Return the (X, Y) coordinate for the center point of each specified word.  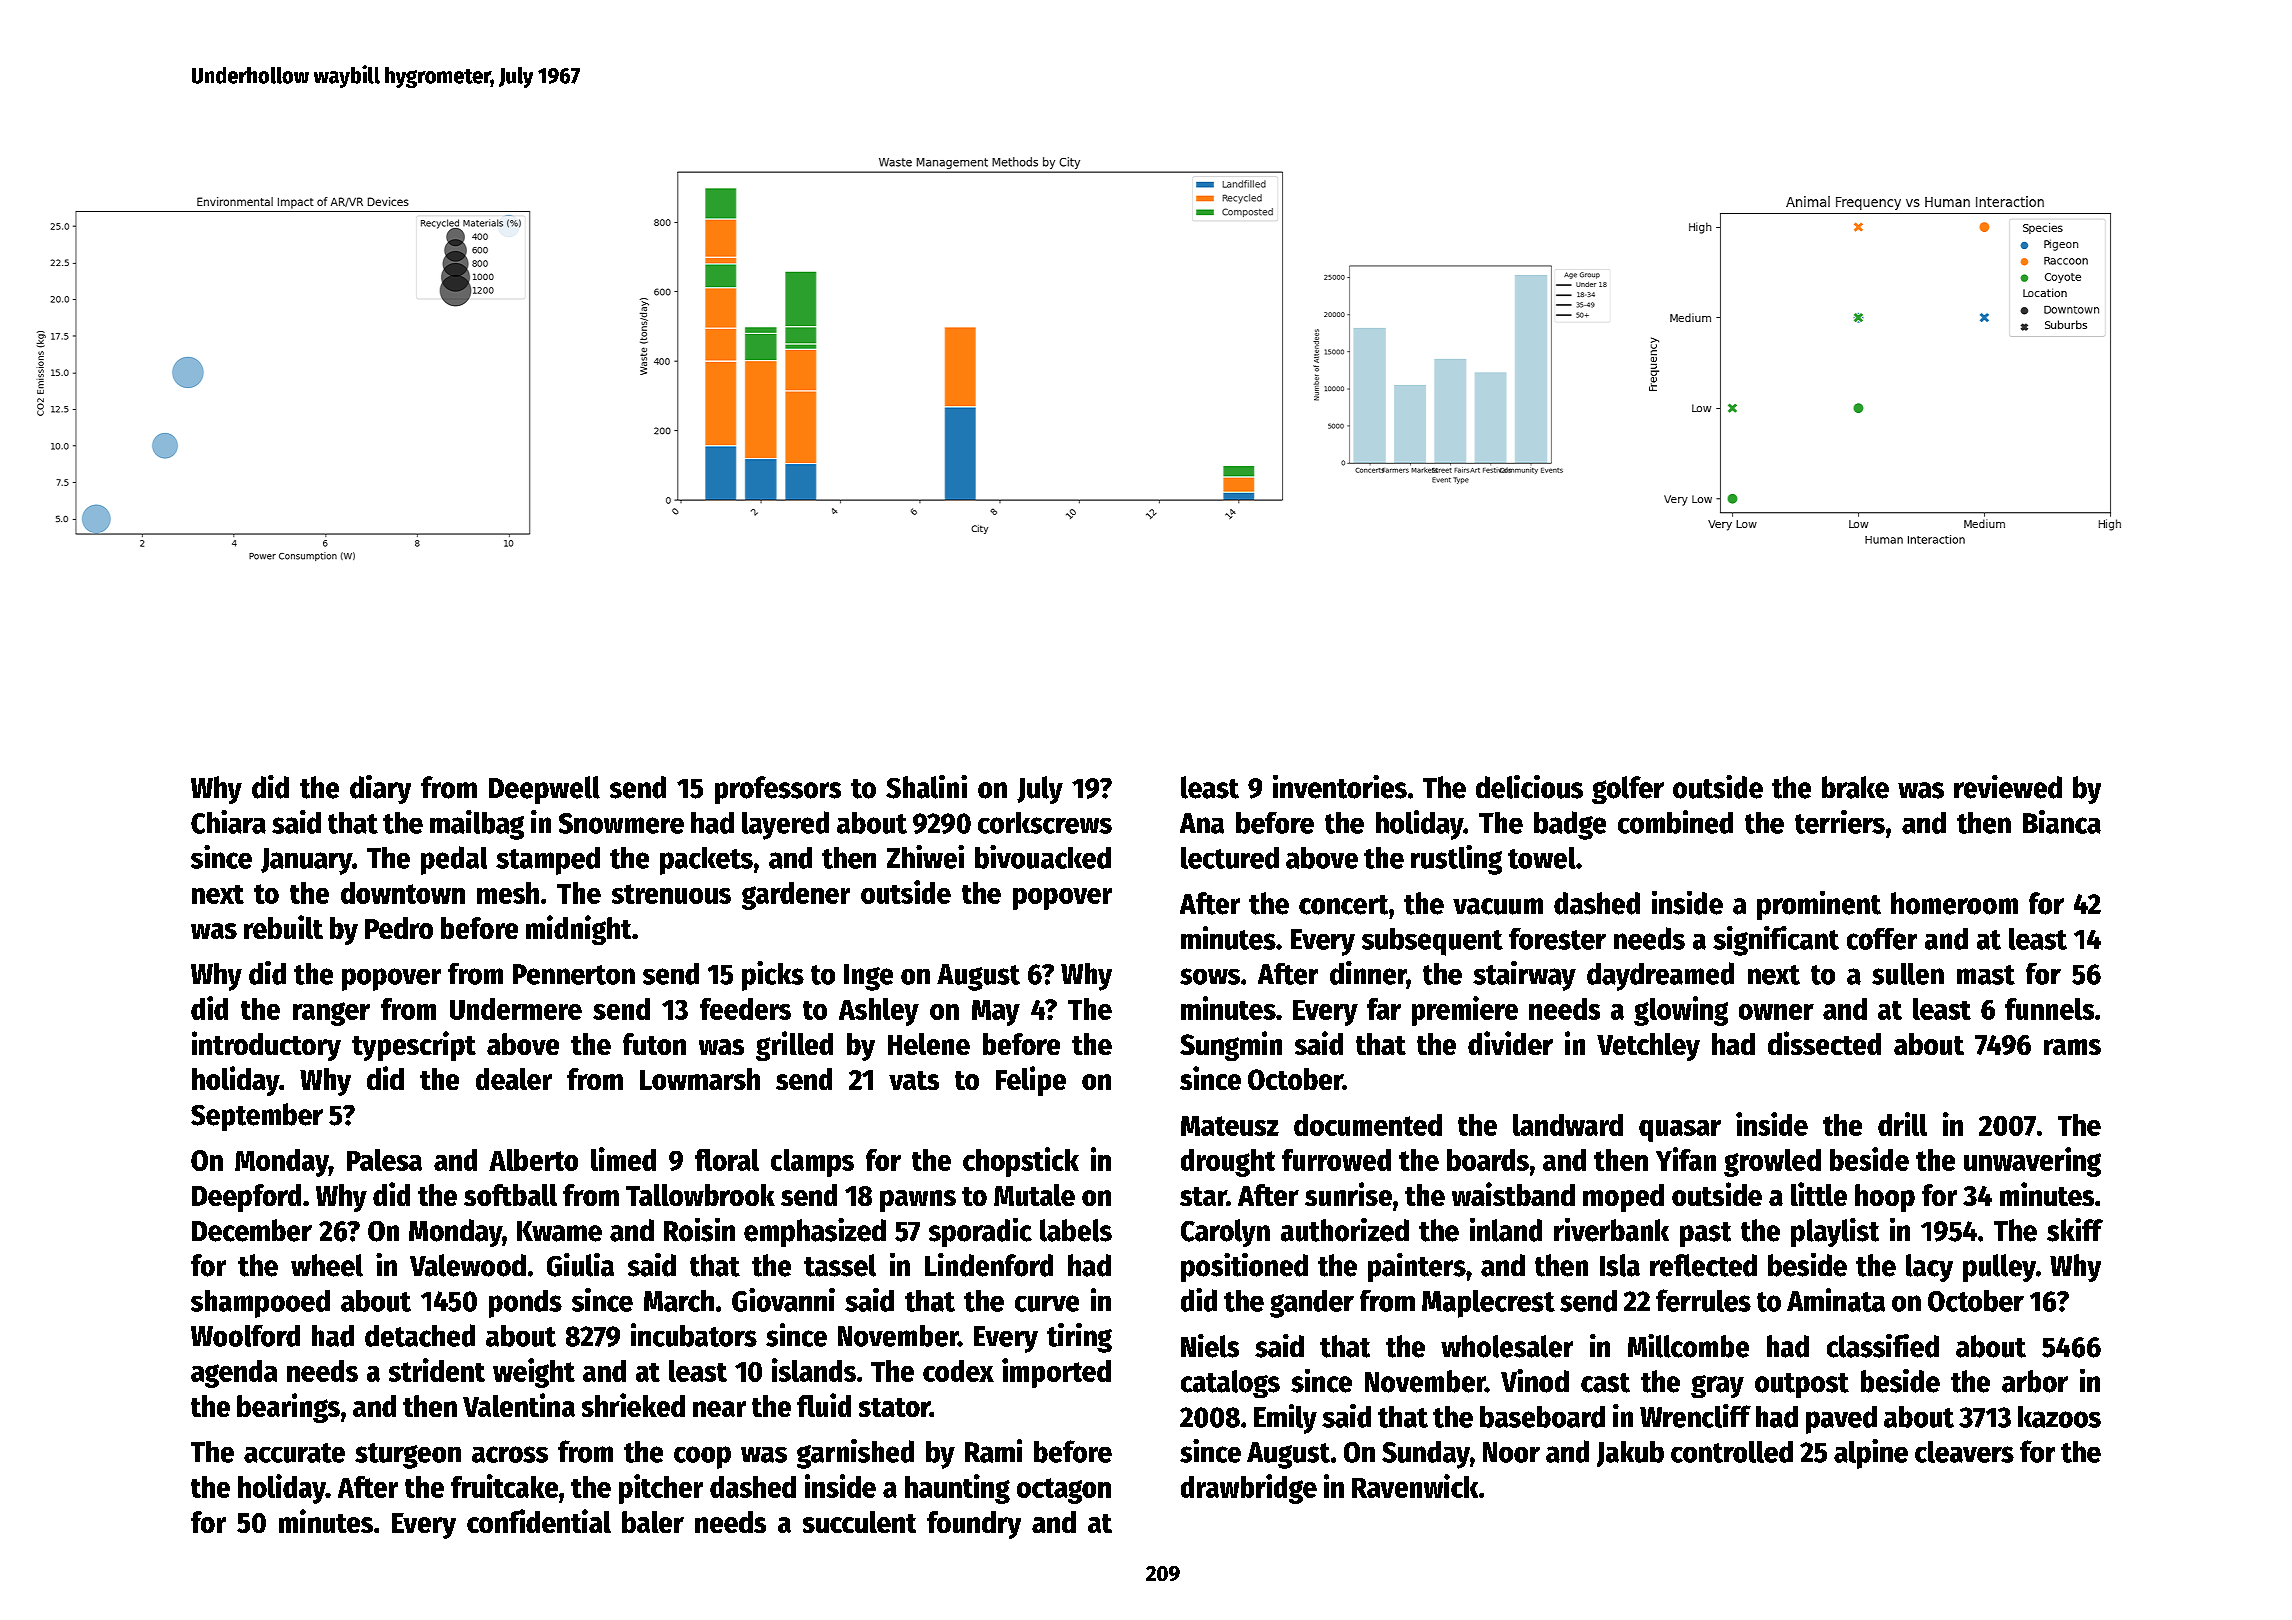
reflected (1703, 1265)
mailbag (477, 825)
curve (1047, 1303)
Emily (1285, 1419)
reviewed (2008, 787)
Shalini (926, 787)
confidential (539, 1521)
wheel (327, 1265)
